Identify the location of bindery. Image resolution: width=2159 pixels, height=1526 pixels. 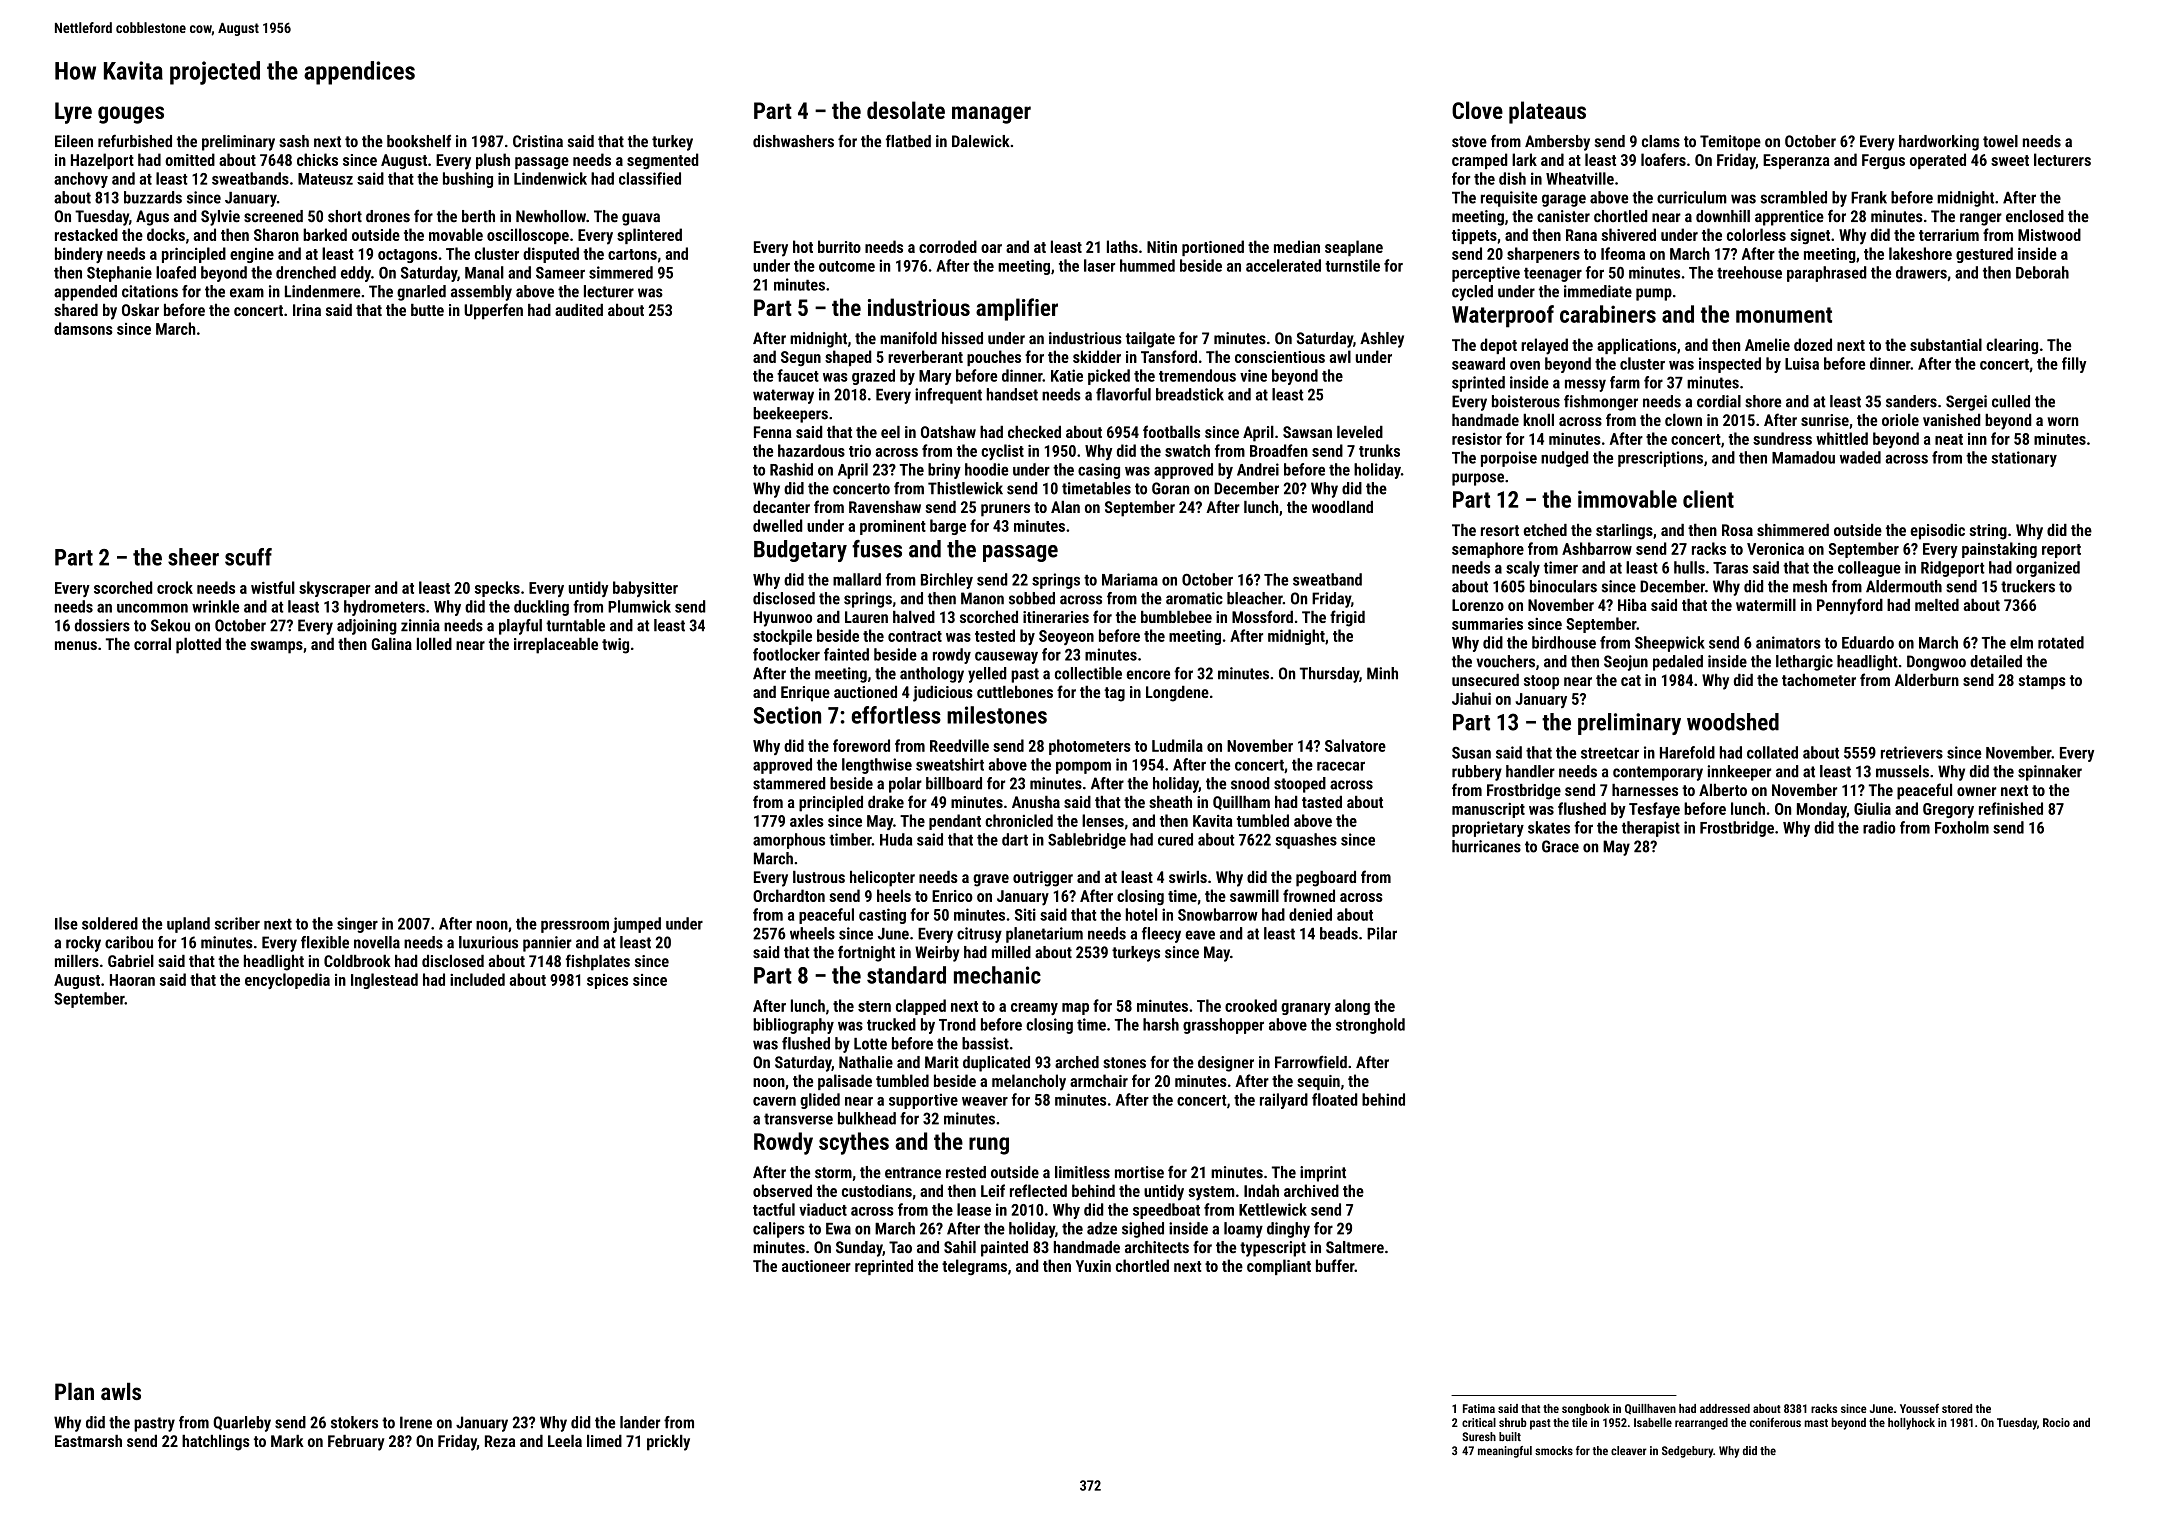
(79, 255).
